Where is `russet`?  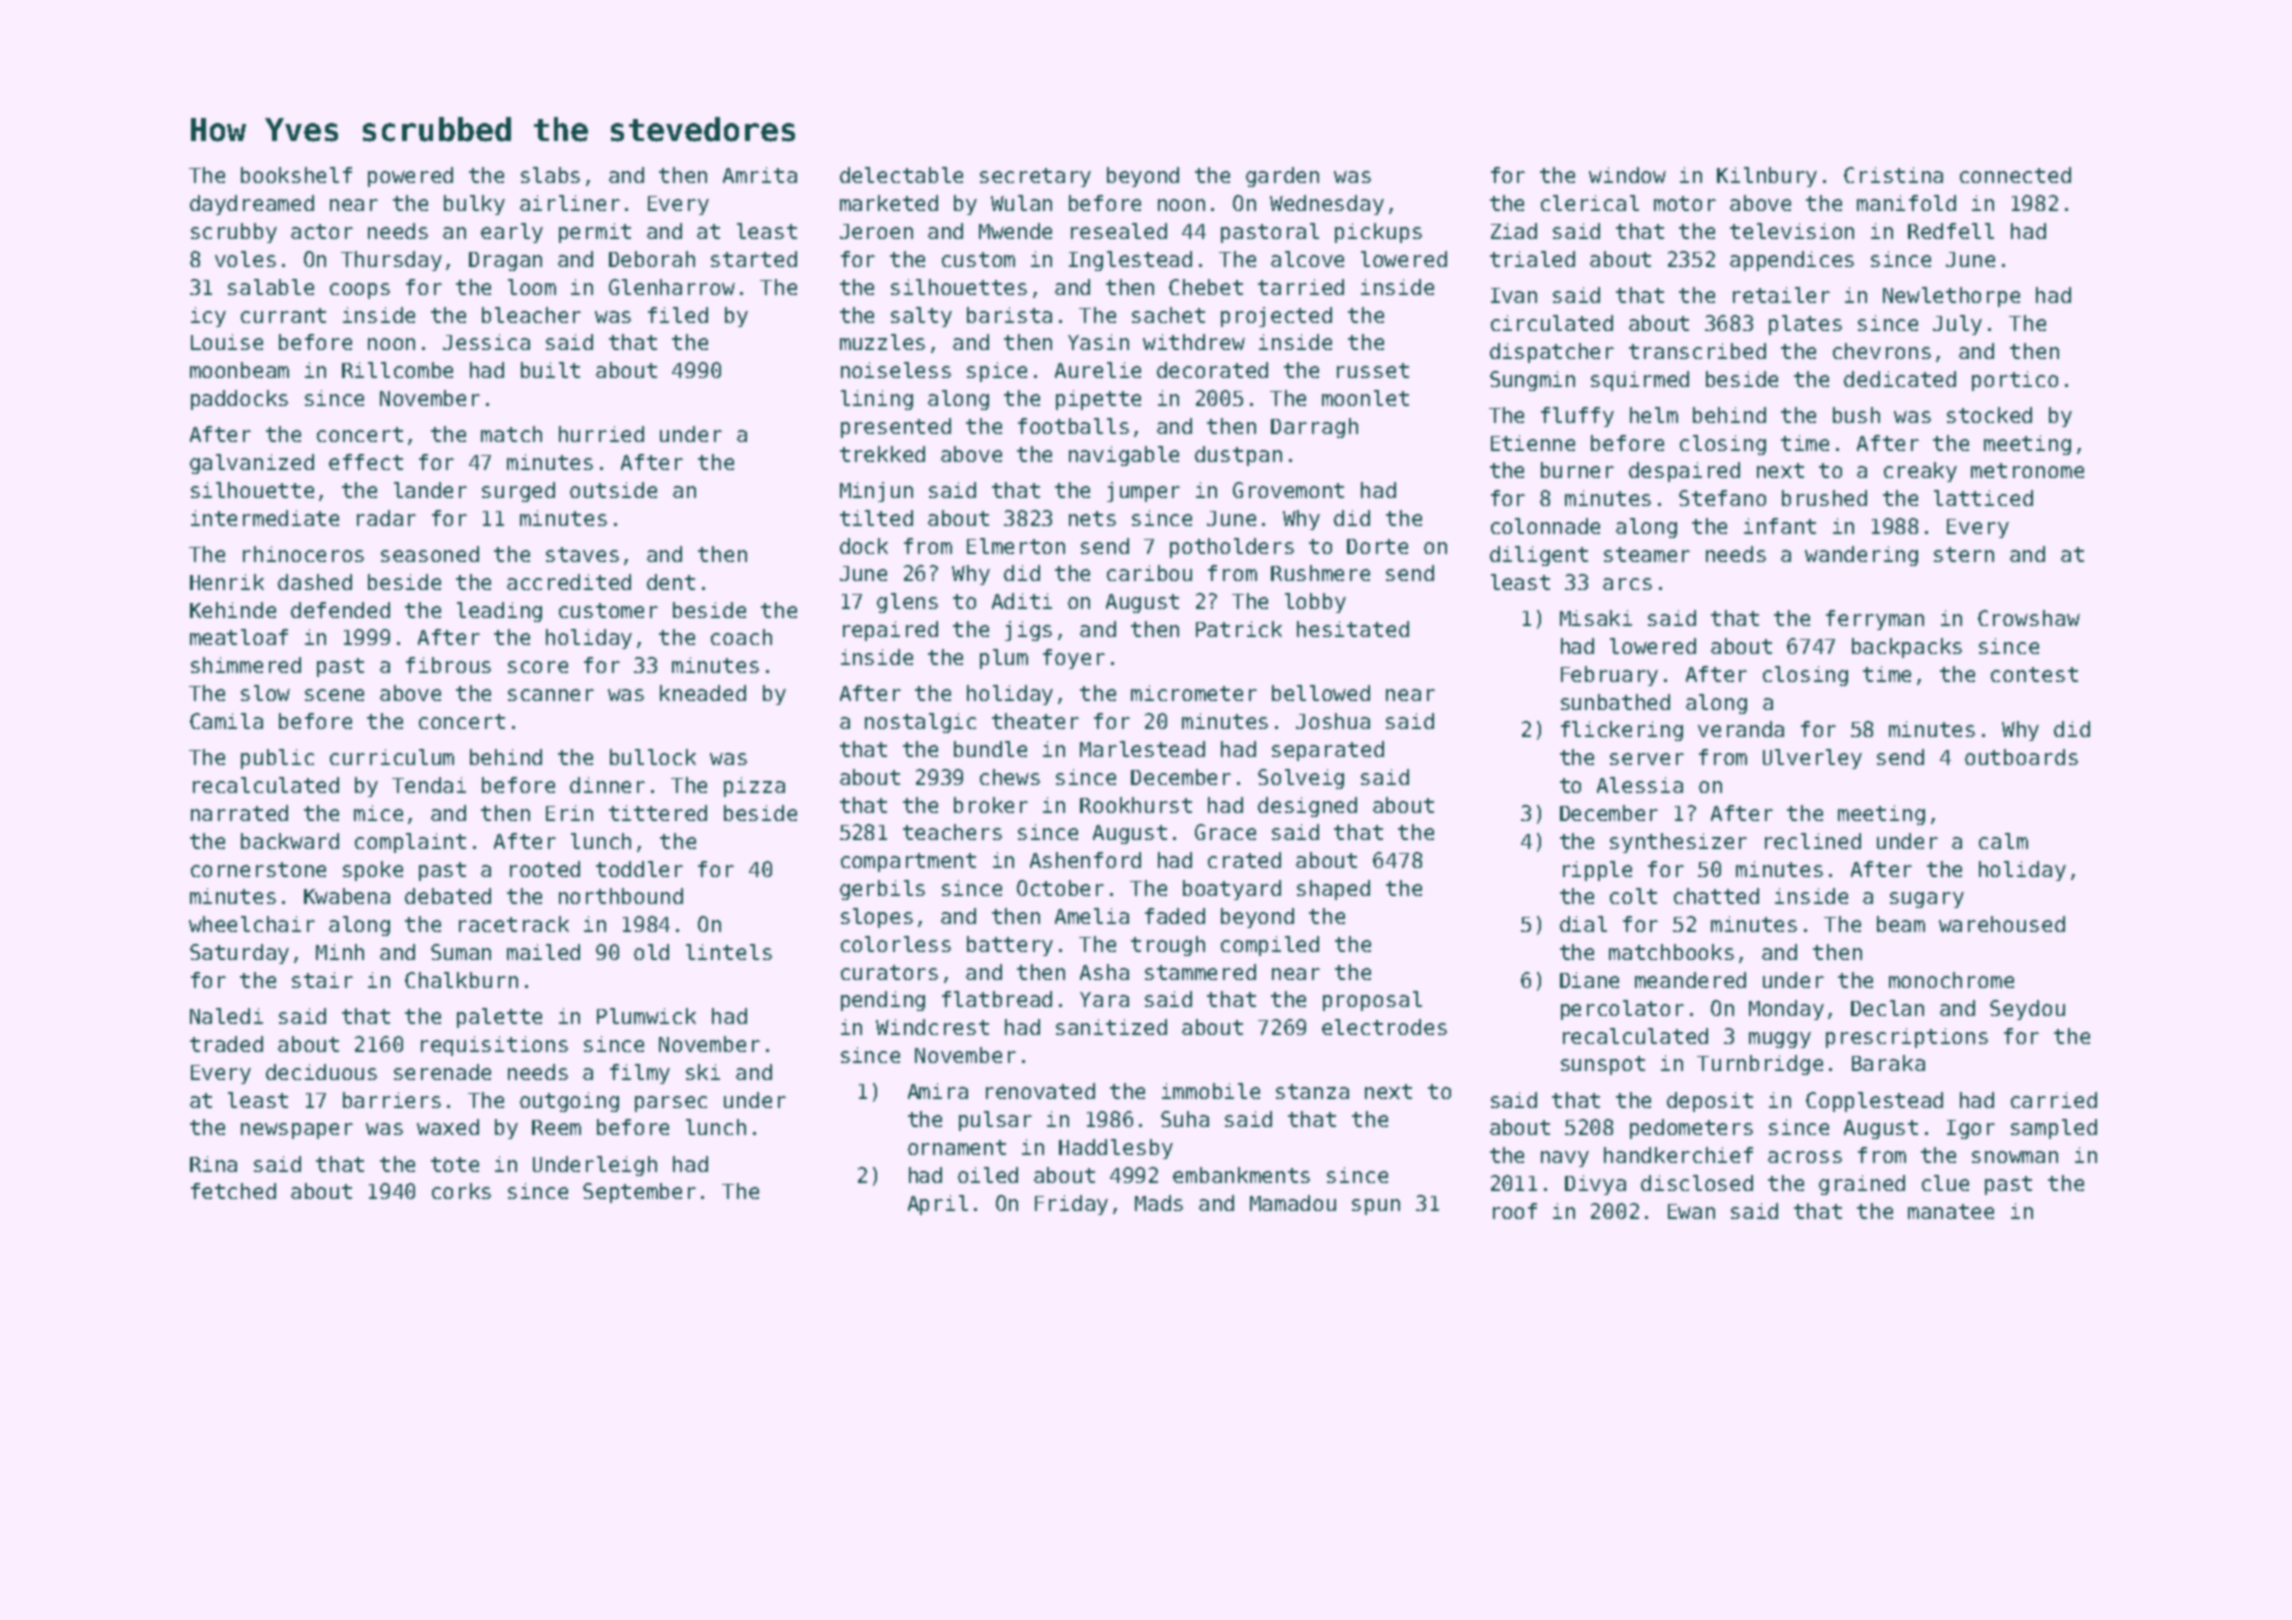 russet is located at coordinates (1373, 370).
